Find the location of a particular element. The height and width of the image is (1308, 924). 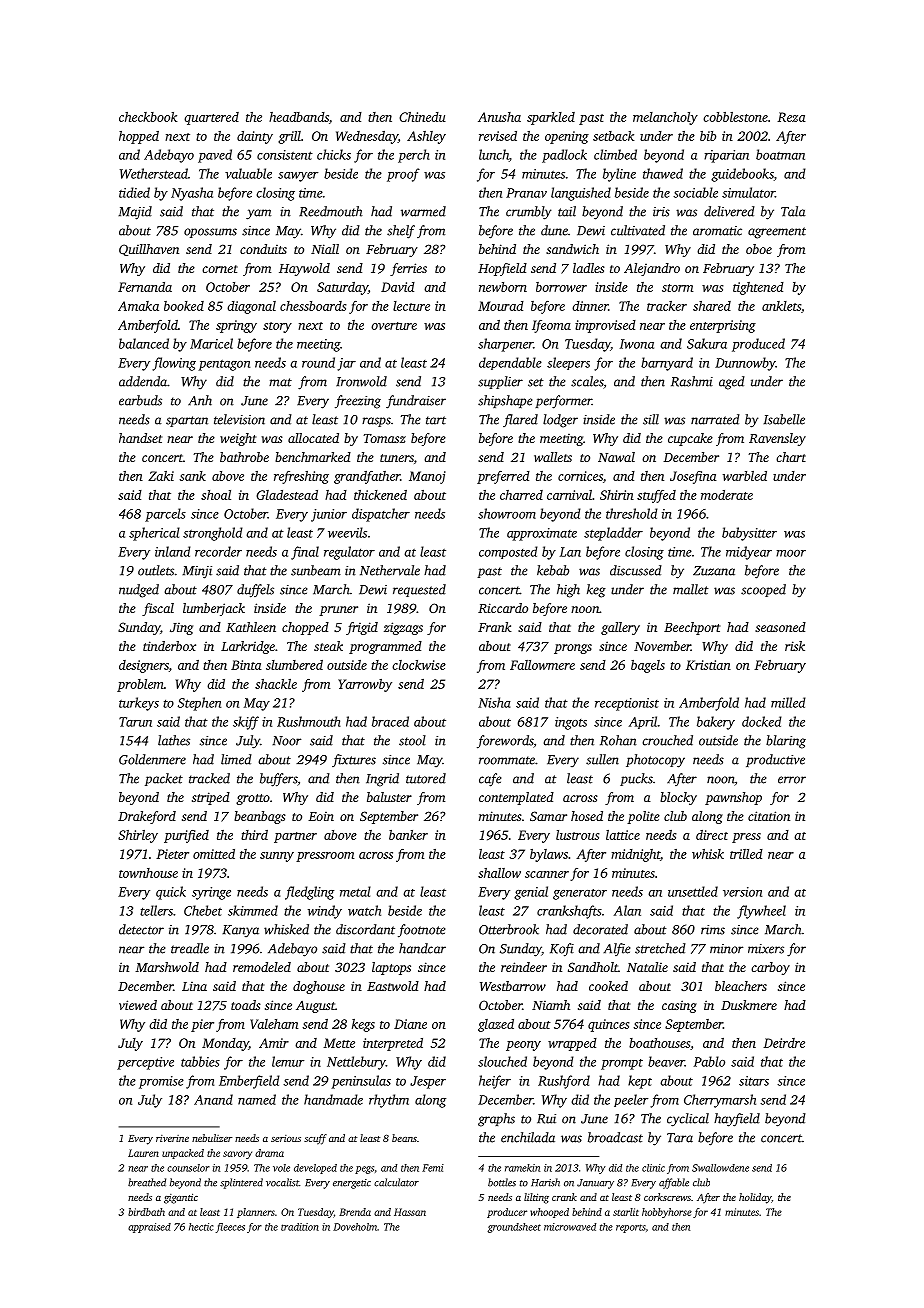

byline is located at coordinates (619, 175).
